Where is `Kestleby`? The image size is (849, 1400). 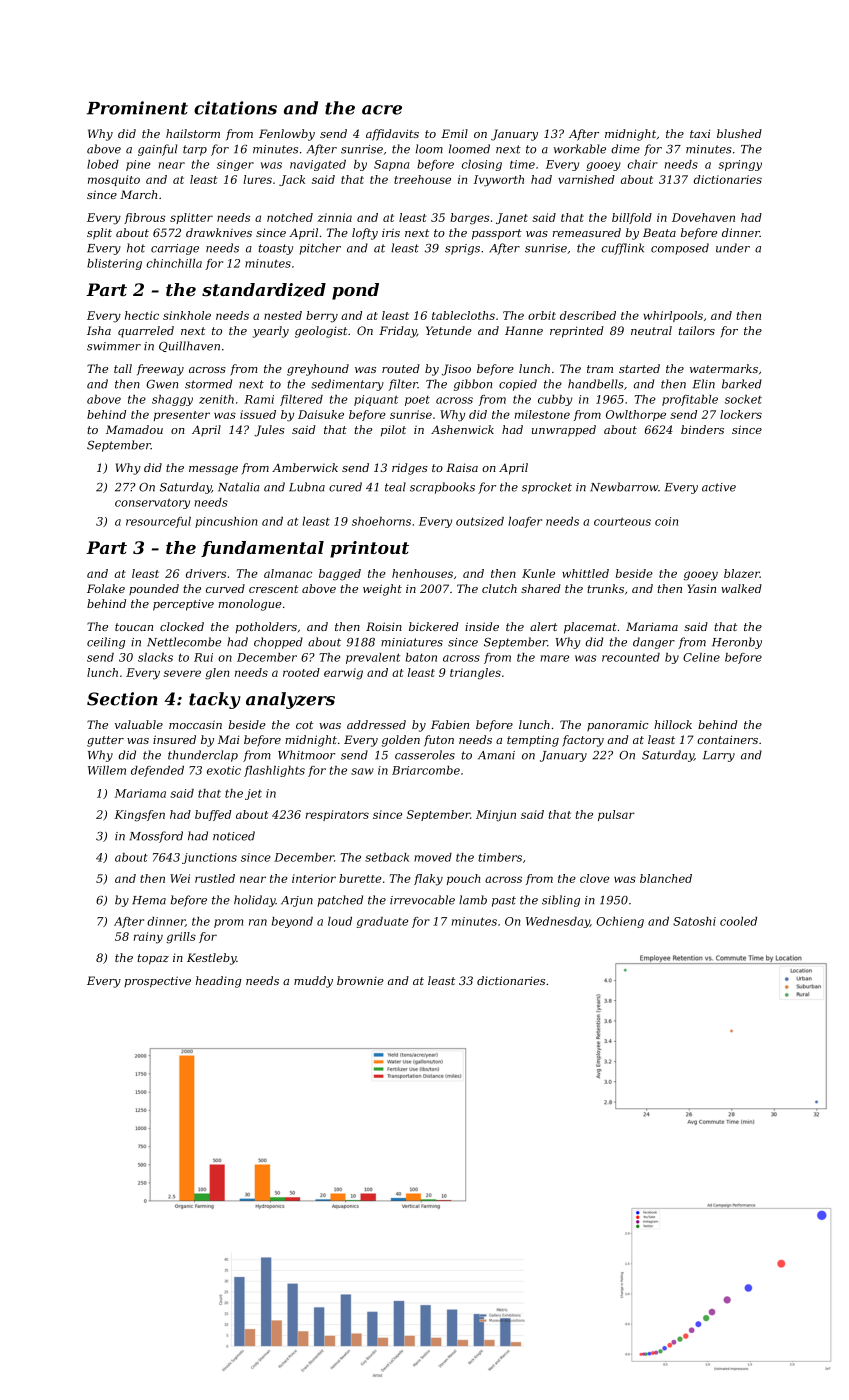 Kestleby is located at coordinates (212, 959).
